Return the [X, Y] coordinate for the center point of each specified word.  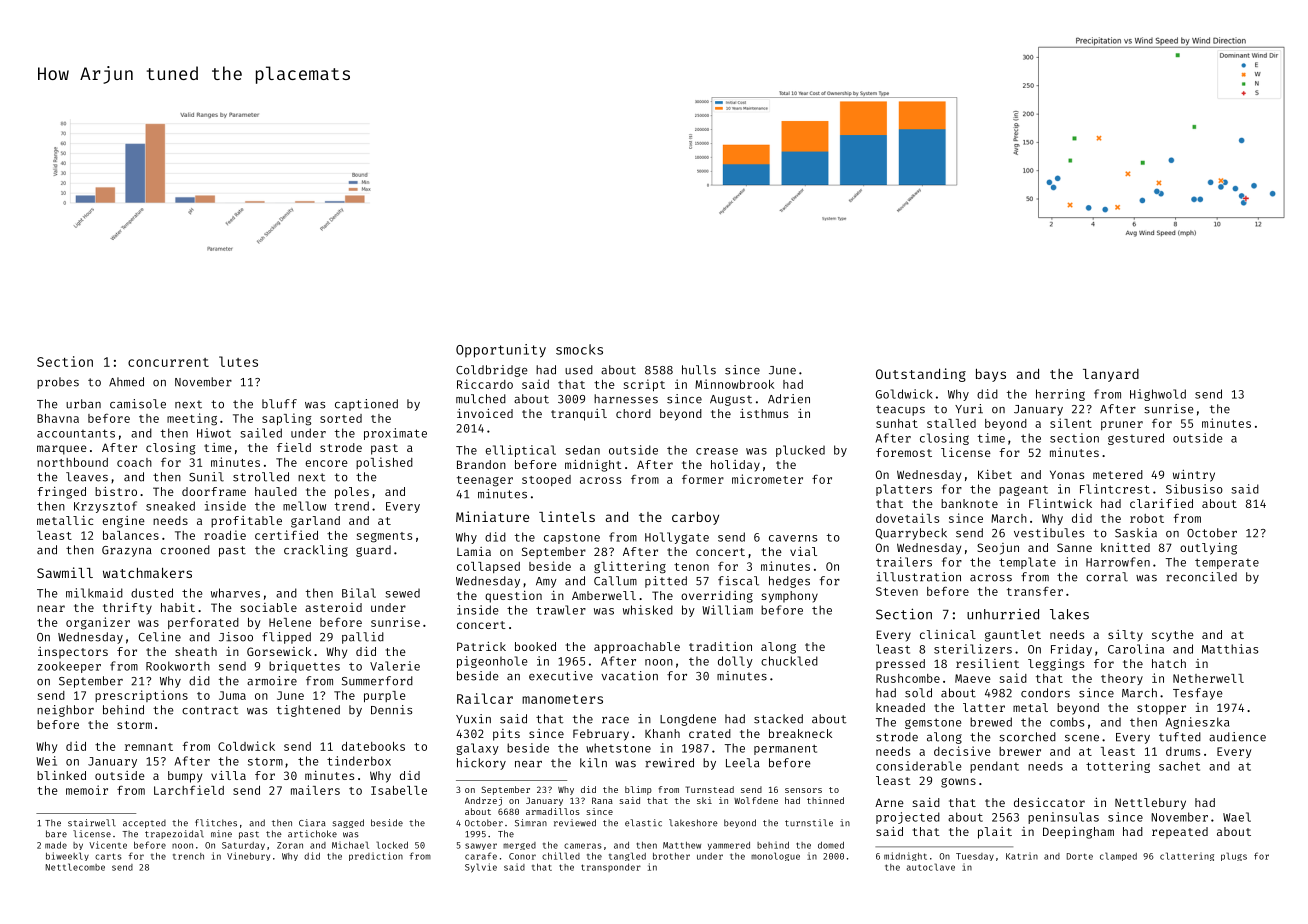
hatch [1169, 663]
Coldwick [246, 746]
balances [131, 535]
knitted [1125, 547]
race [615, 720]
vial [803, 551]
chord [633, 413]
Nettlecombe [75, 867]
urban [83, 404]
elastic [643, 823]
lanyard [1111, 375]
